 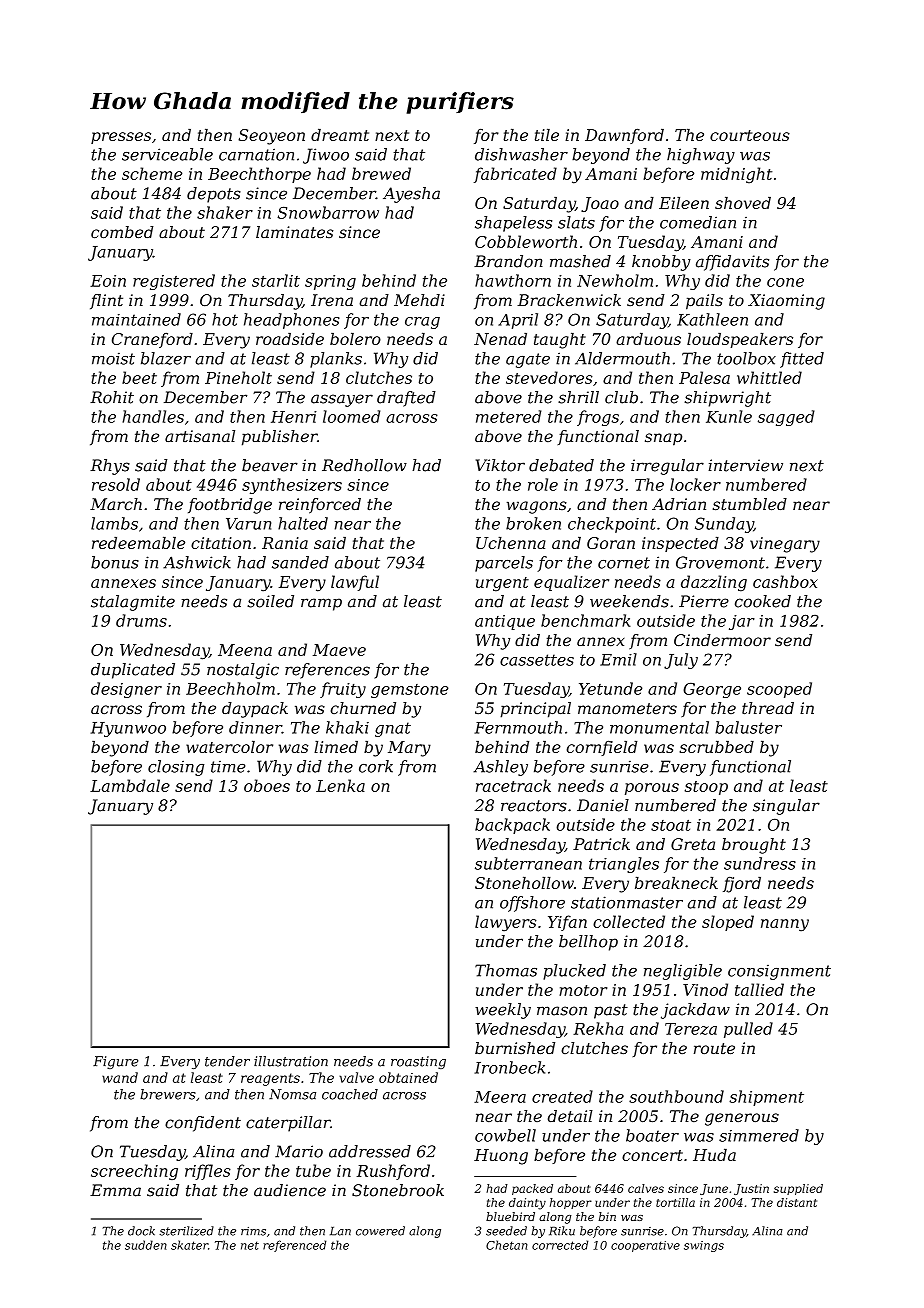 I want to click on flint, so click(x=106, y=301).
